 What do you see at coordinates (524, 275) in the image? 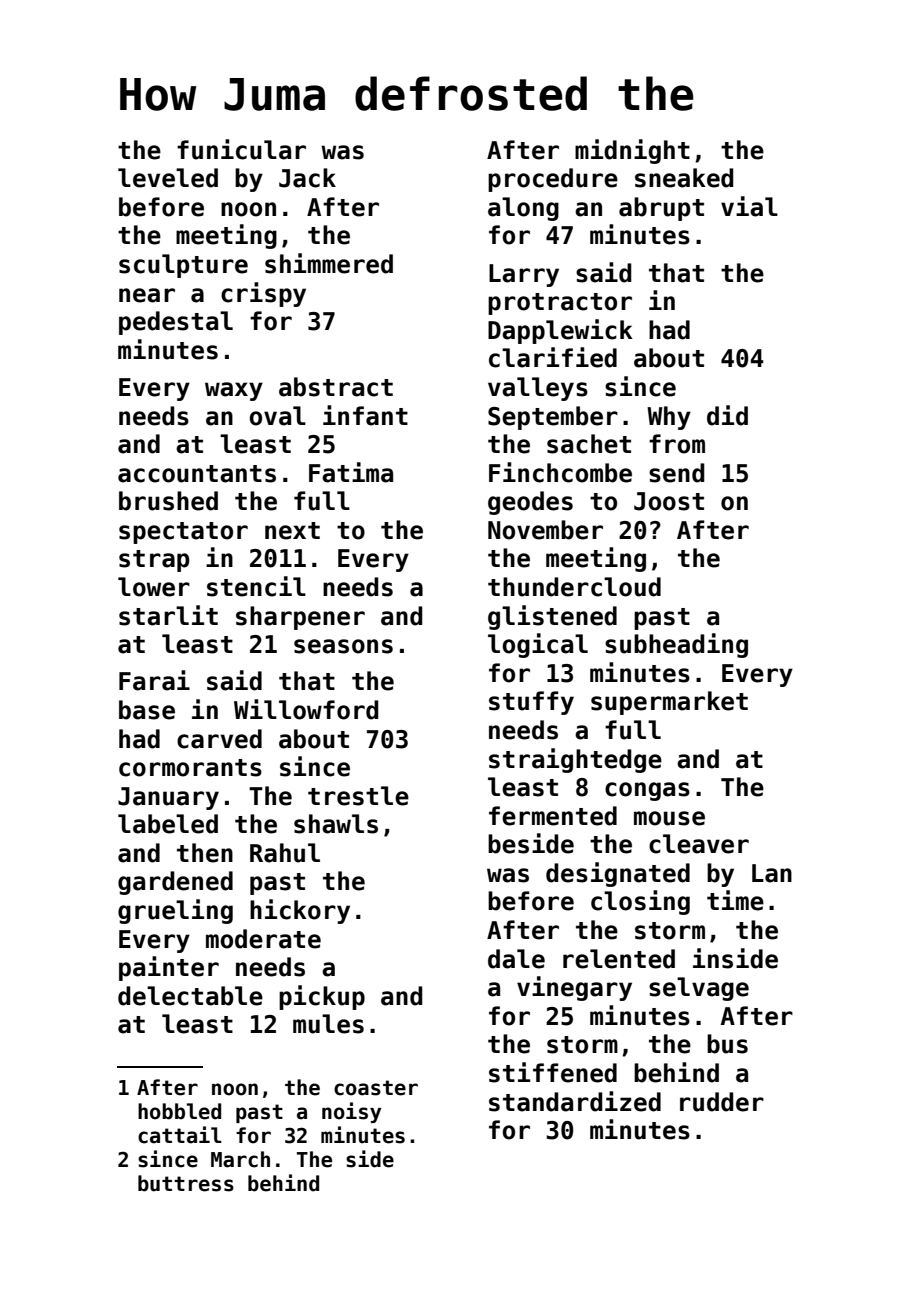
I see `Larry` at bounding box center [524, 275].
